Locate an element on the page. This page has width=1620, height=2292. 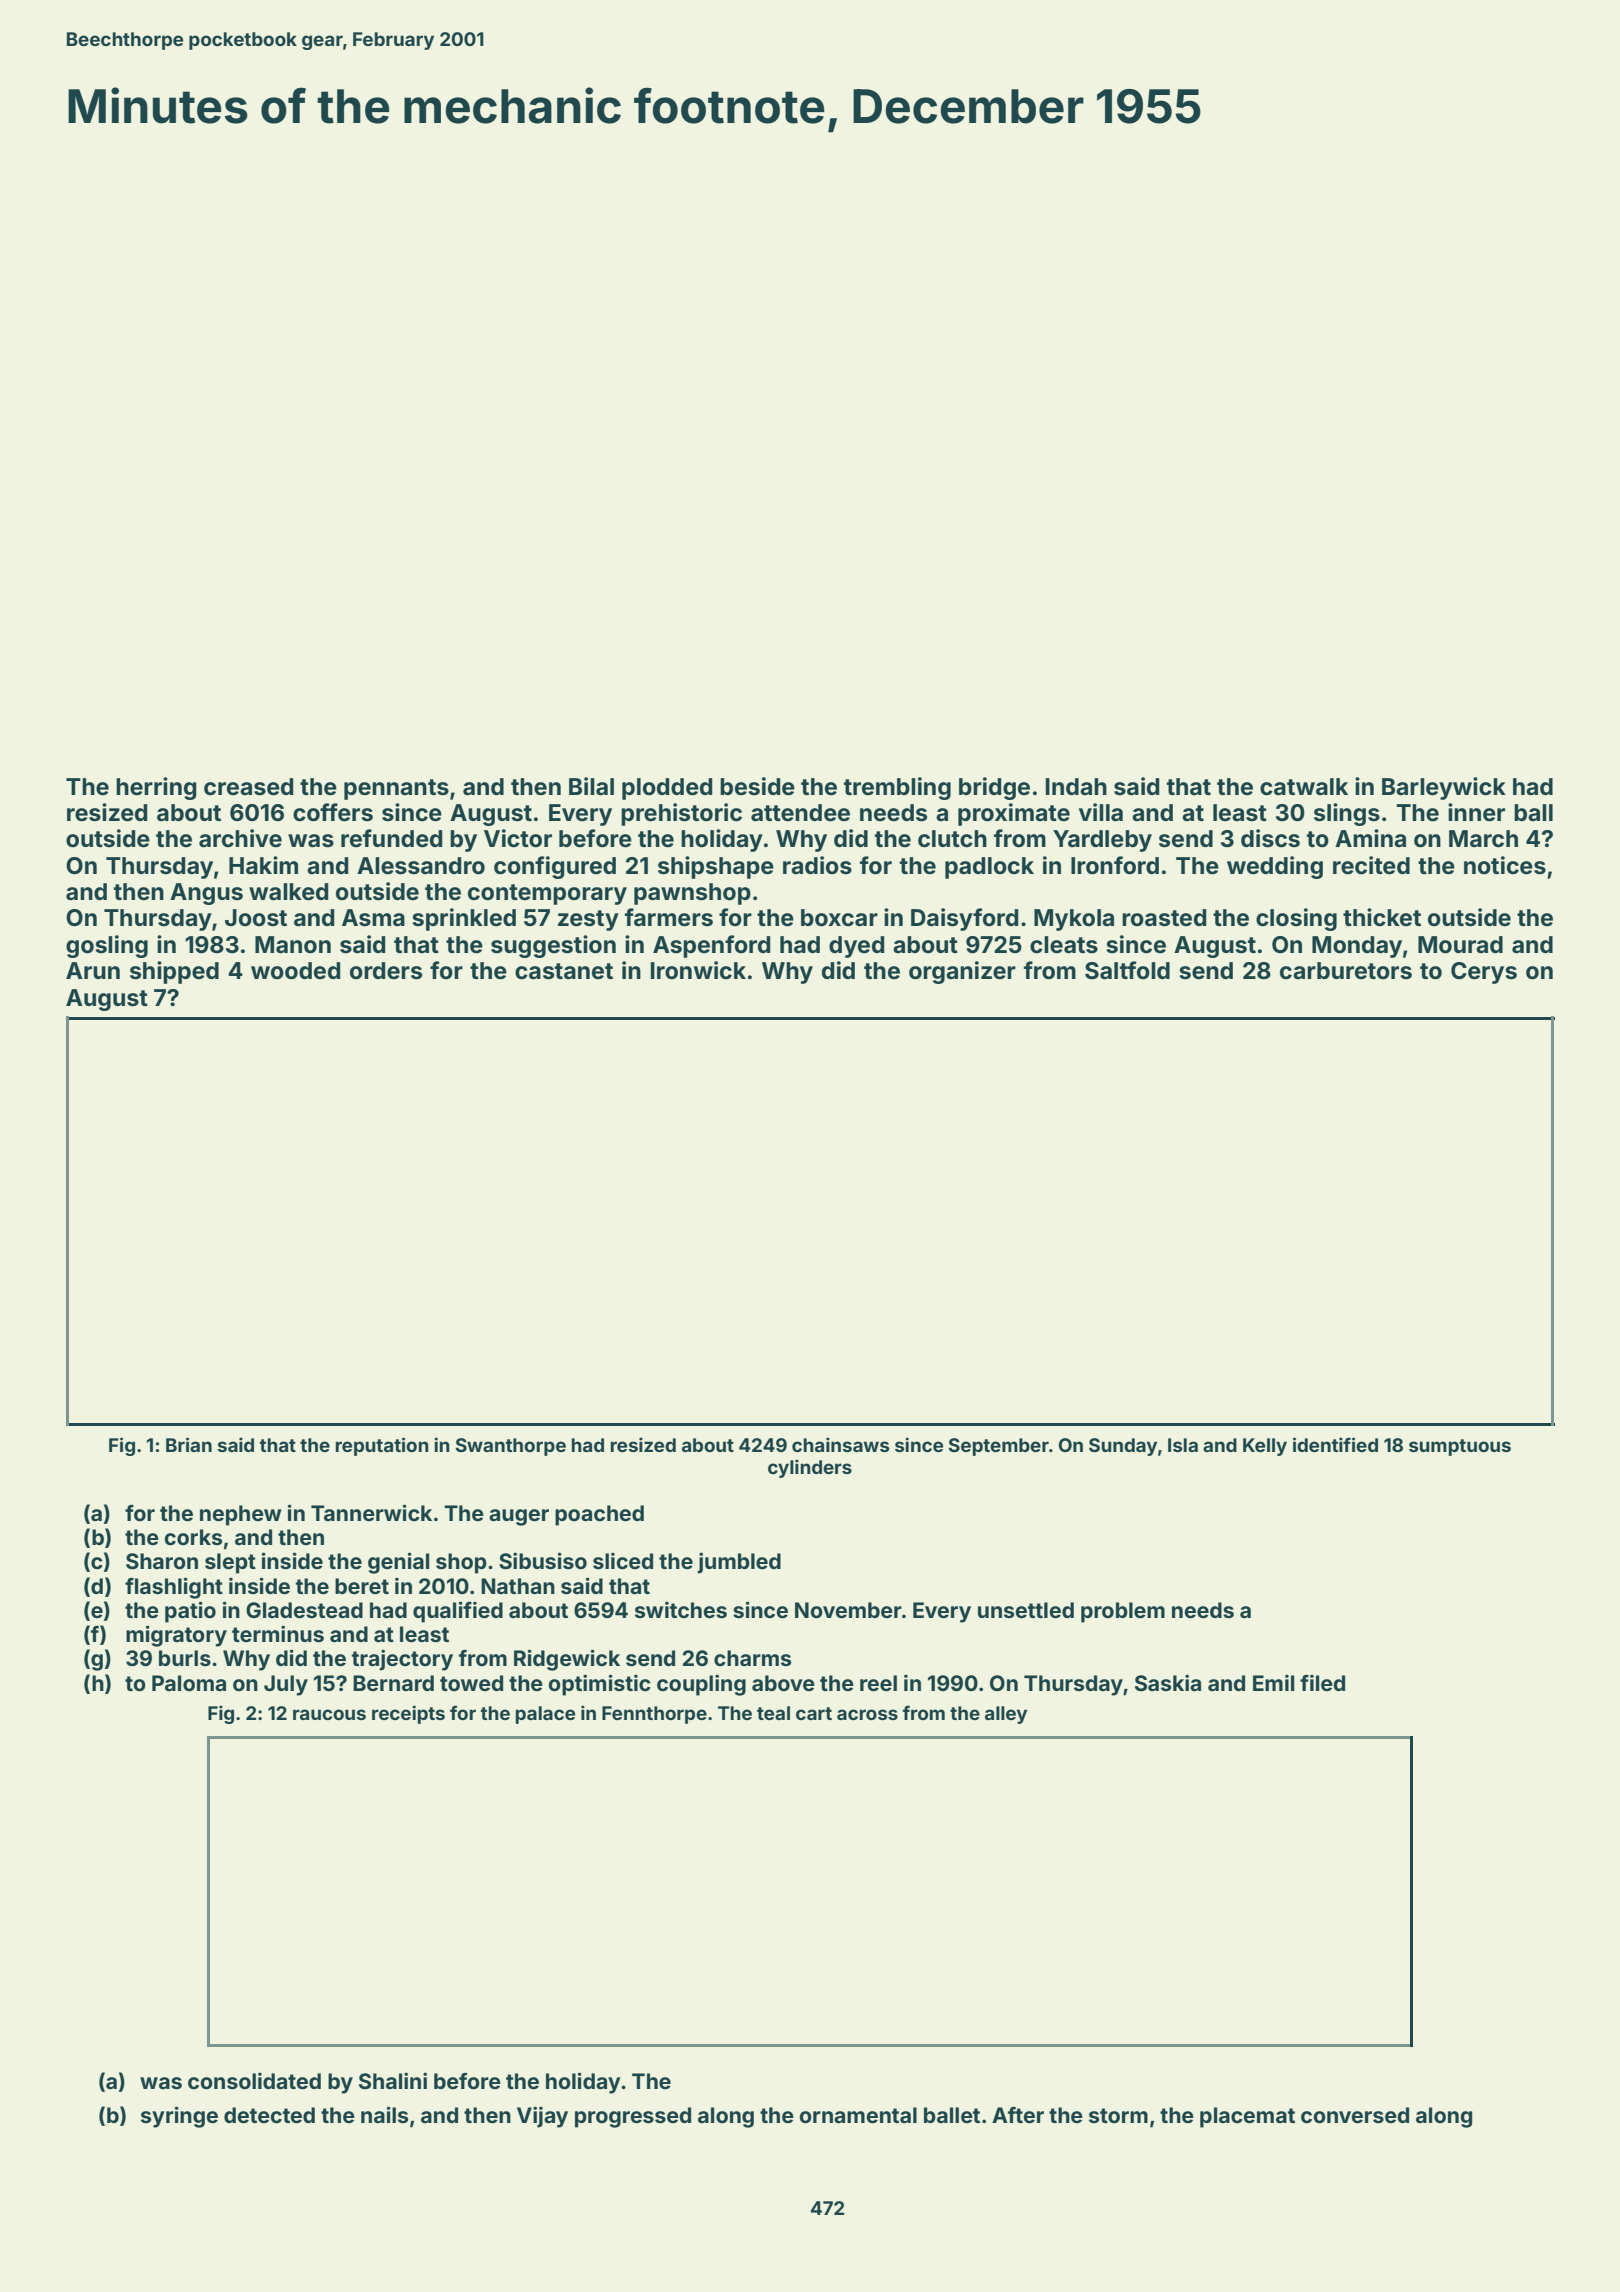
auger is located at coordinates (519, 1517).
